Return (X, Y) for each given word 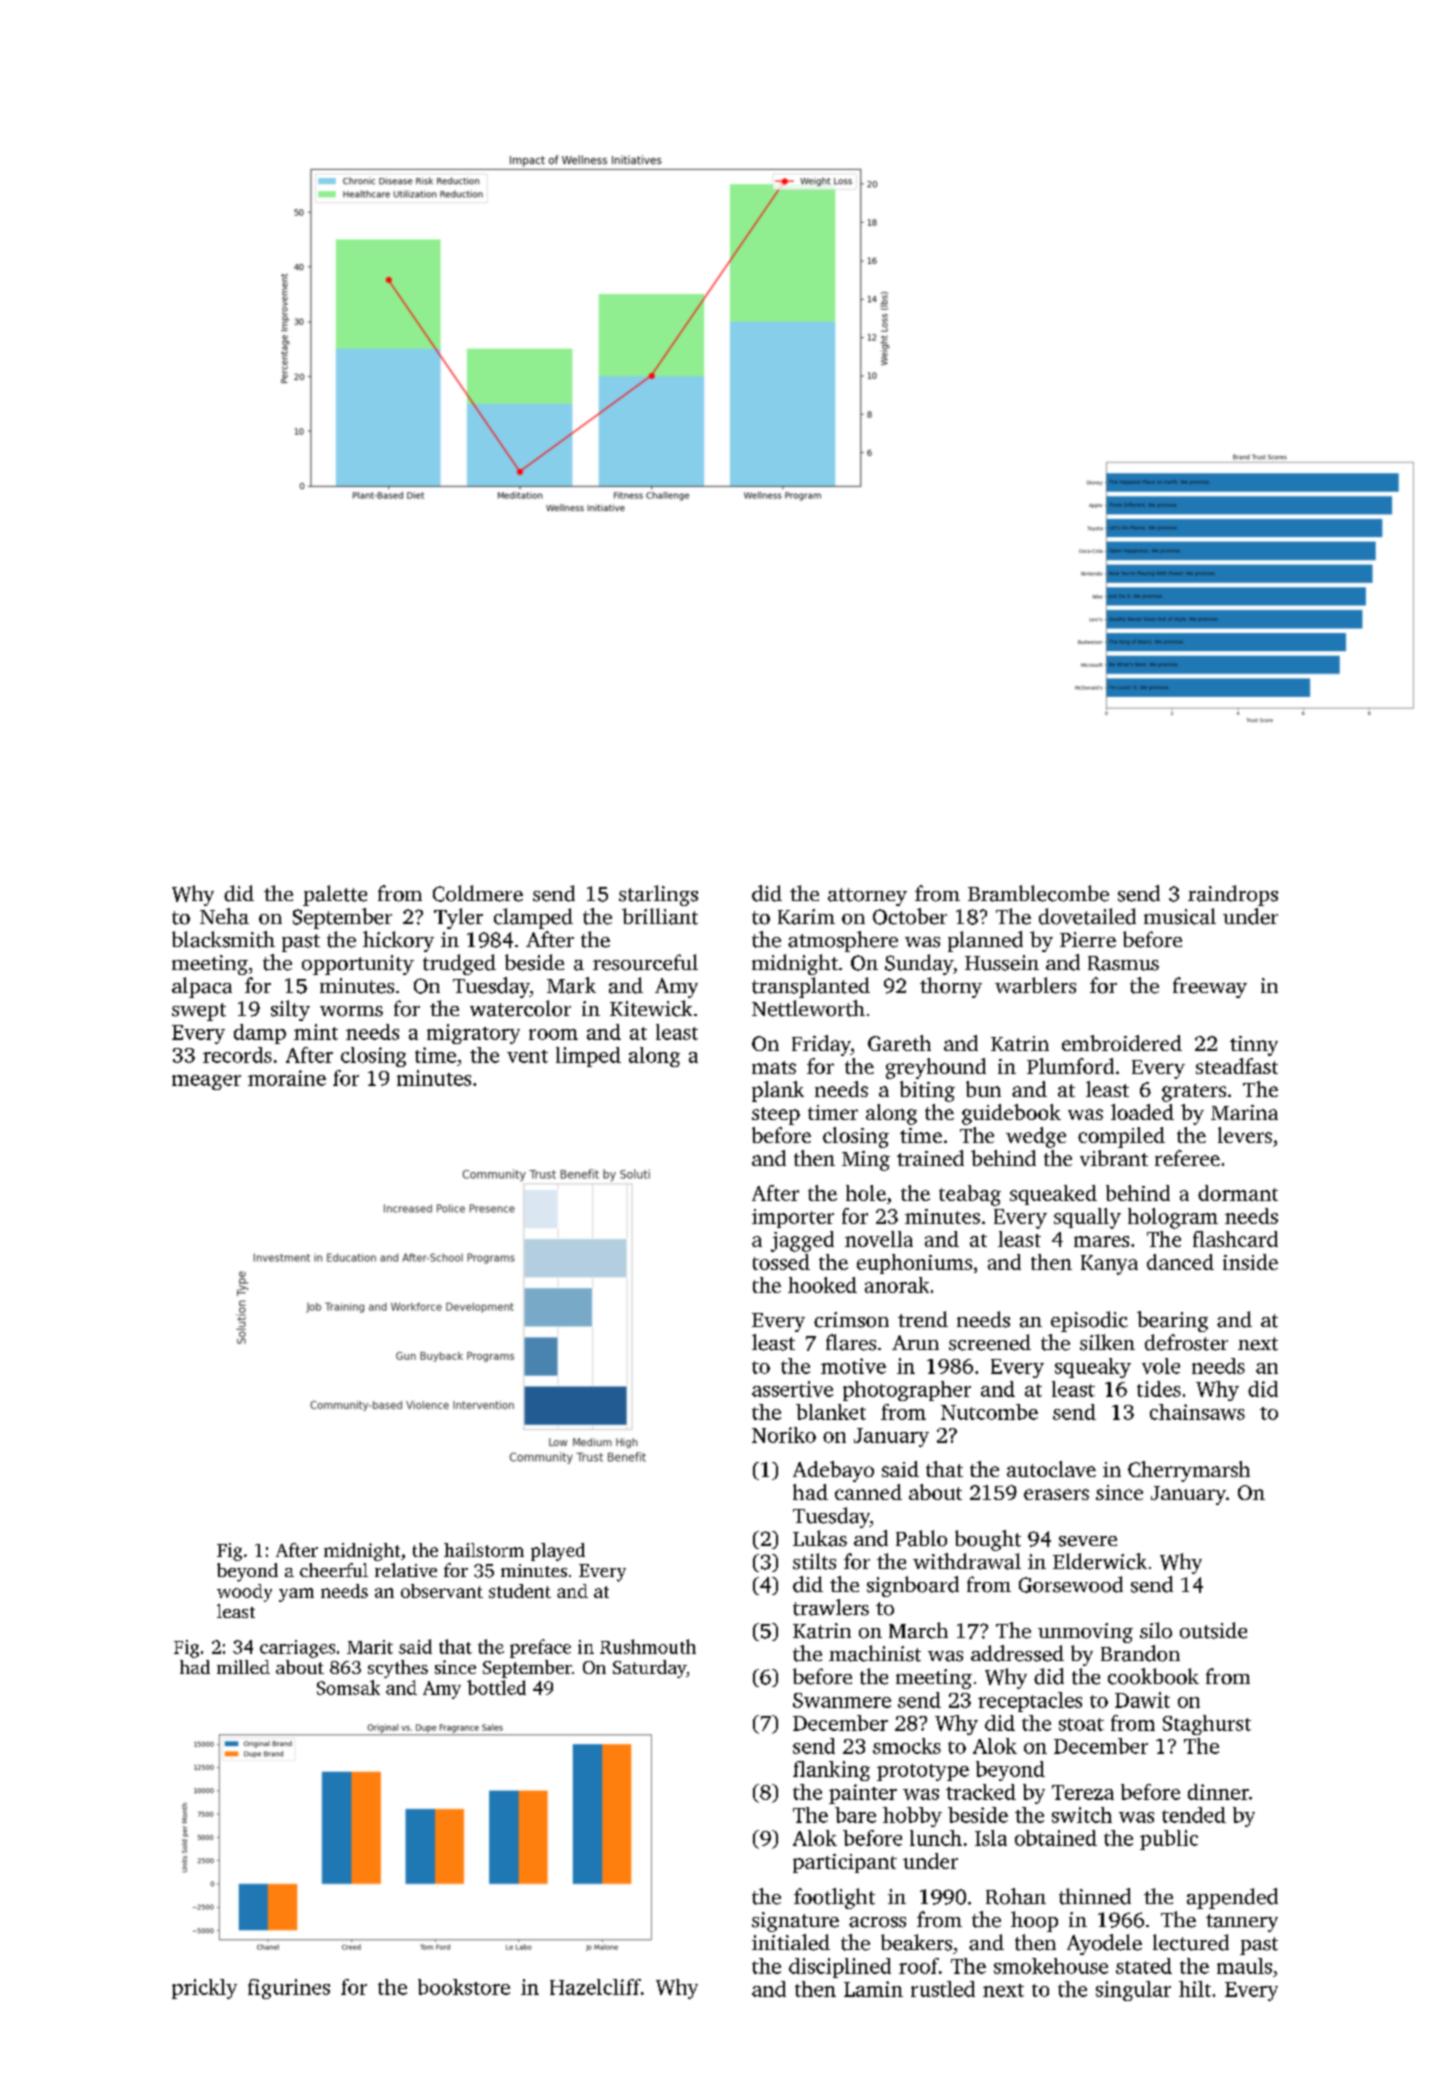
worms (351, 1011)
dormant (1238, 1193)
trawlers (831, 1607)
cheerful (334, 1570)
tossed (781, 1262)
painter (863, 1794)
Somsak (348, 1687)
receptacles (1030, 1702)
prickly (204, 1989)
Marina (1244, 1112)
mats (774, 1067)
